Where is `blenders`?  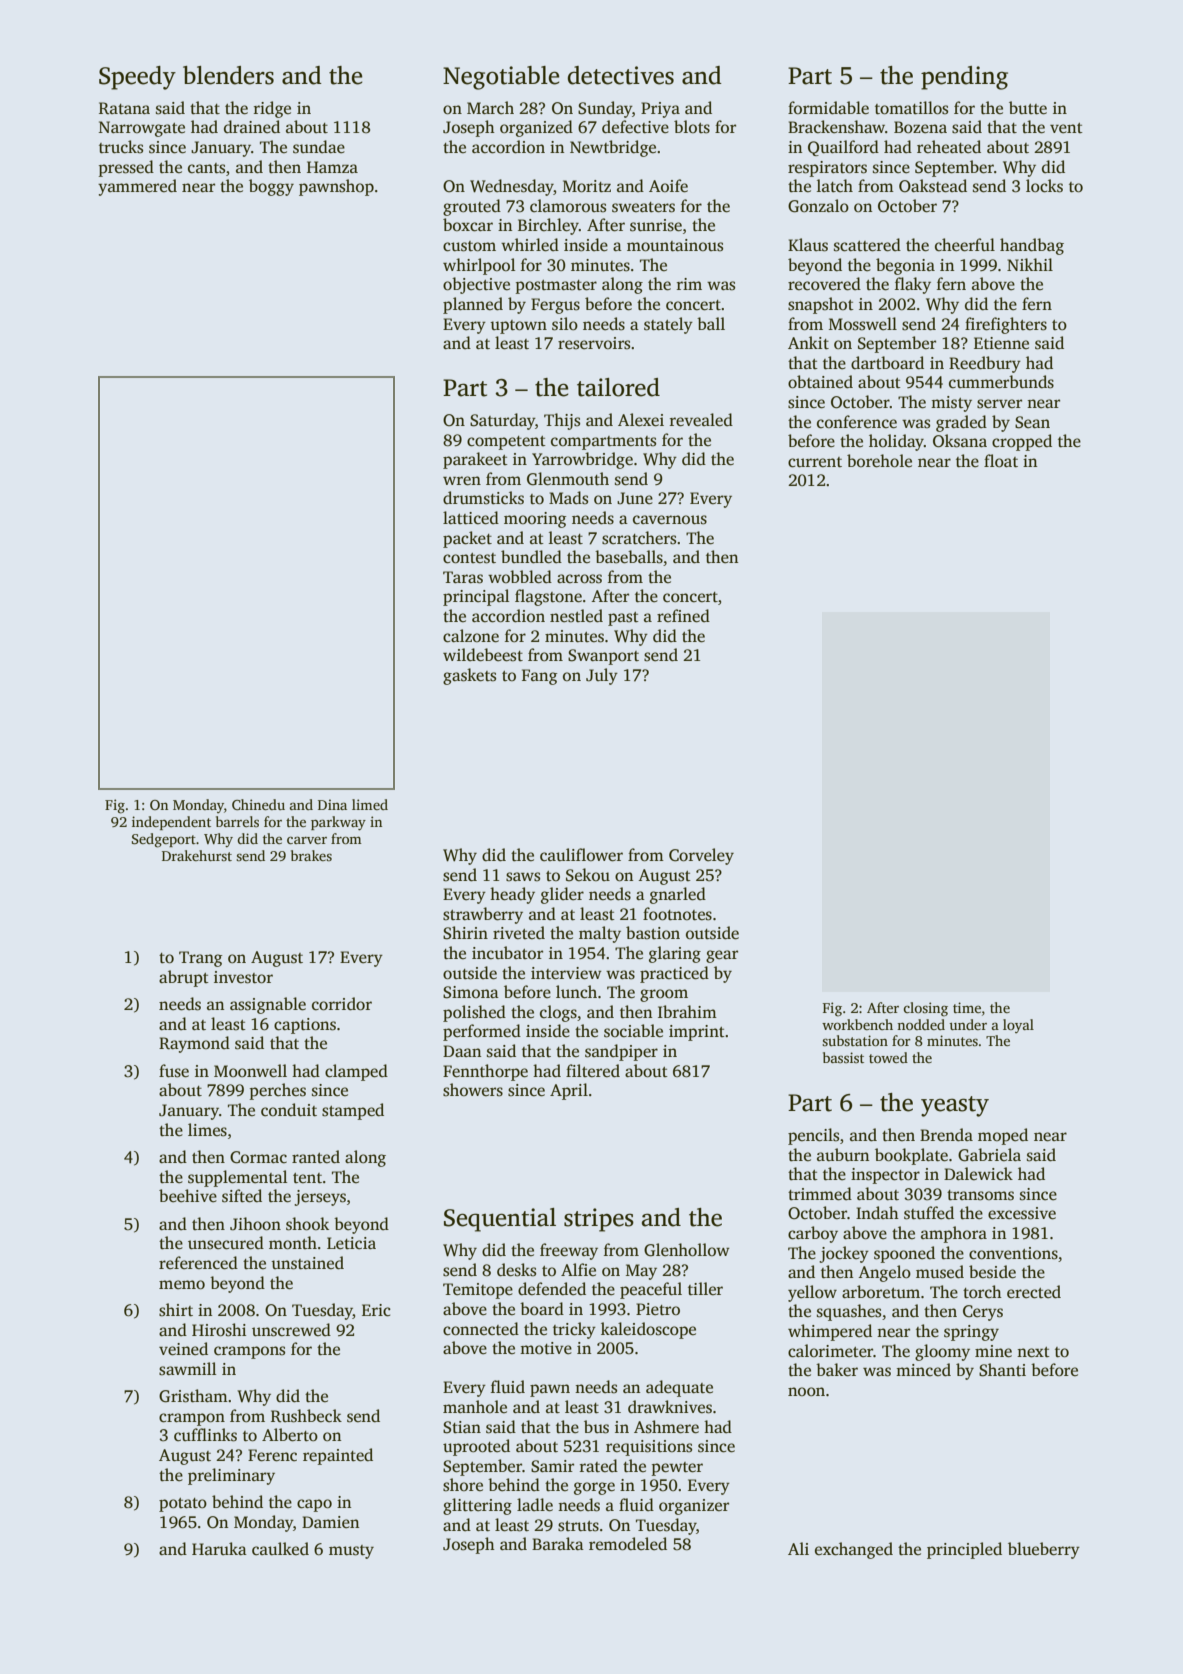
blenders is located at coordinates (228, 75).
